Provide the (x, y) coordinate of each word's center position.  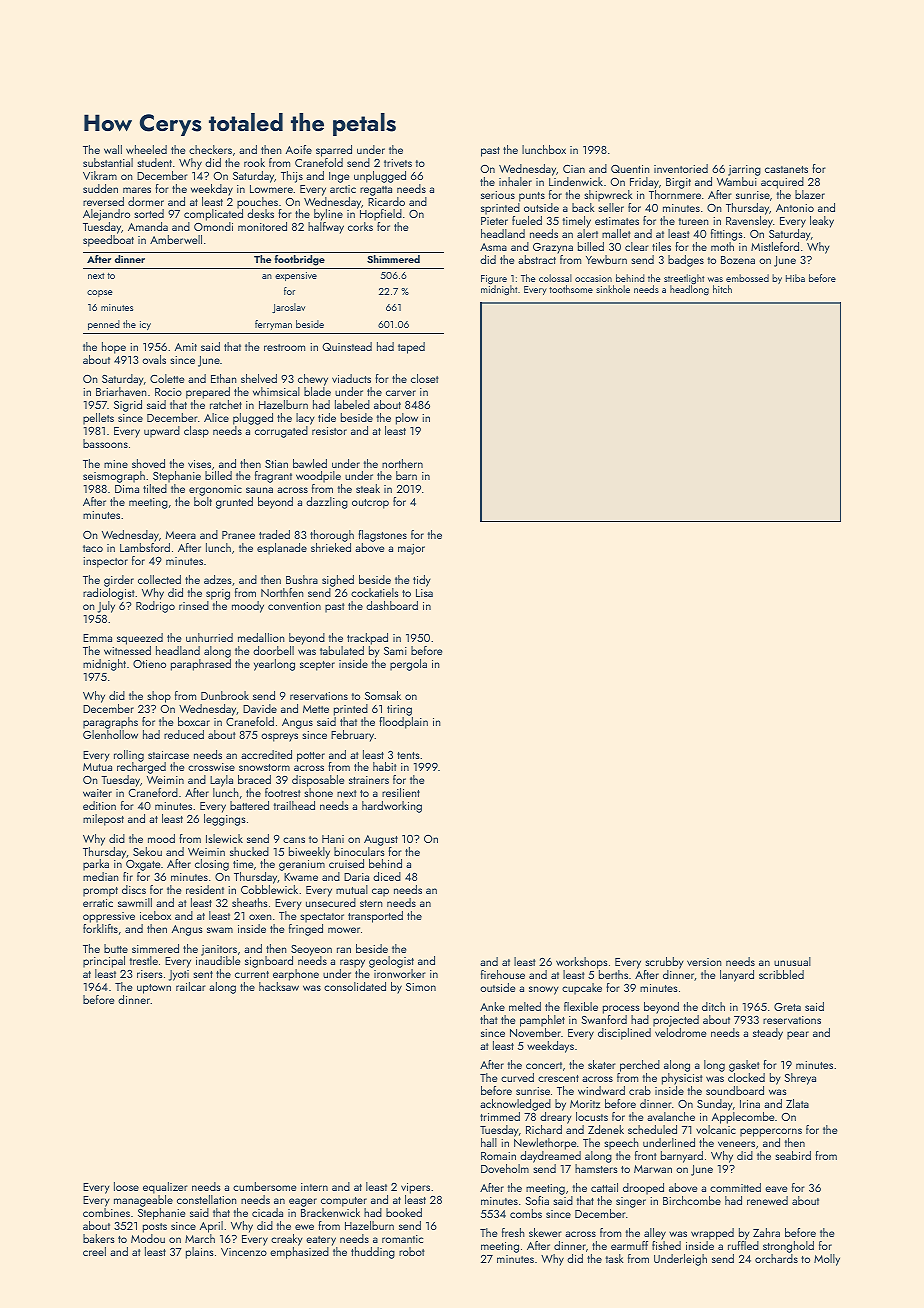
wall (113, 149)
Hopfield (381, 215)
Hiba (795, 278)
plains (200, 1253)
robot (412, 1251)
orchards (776, 1258)
